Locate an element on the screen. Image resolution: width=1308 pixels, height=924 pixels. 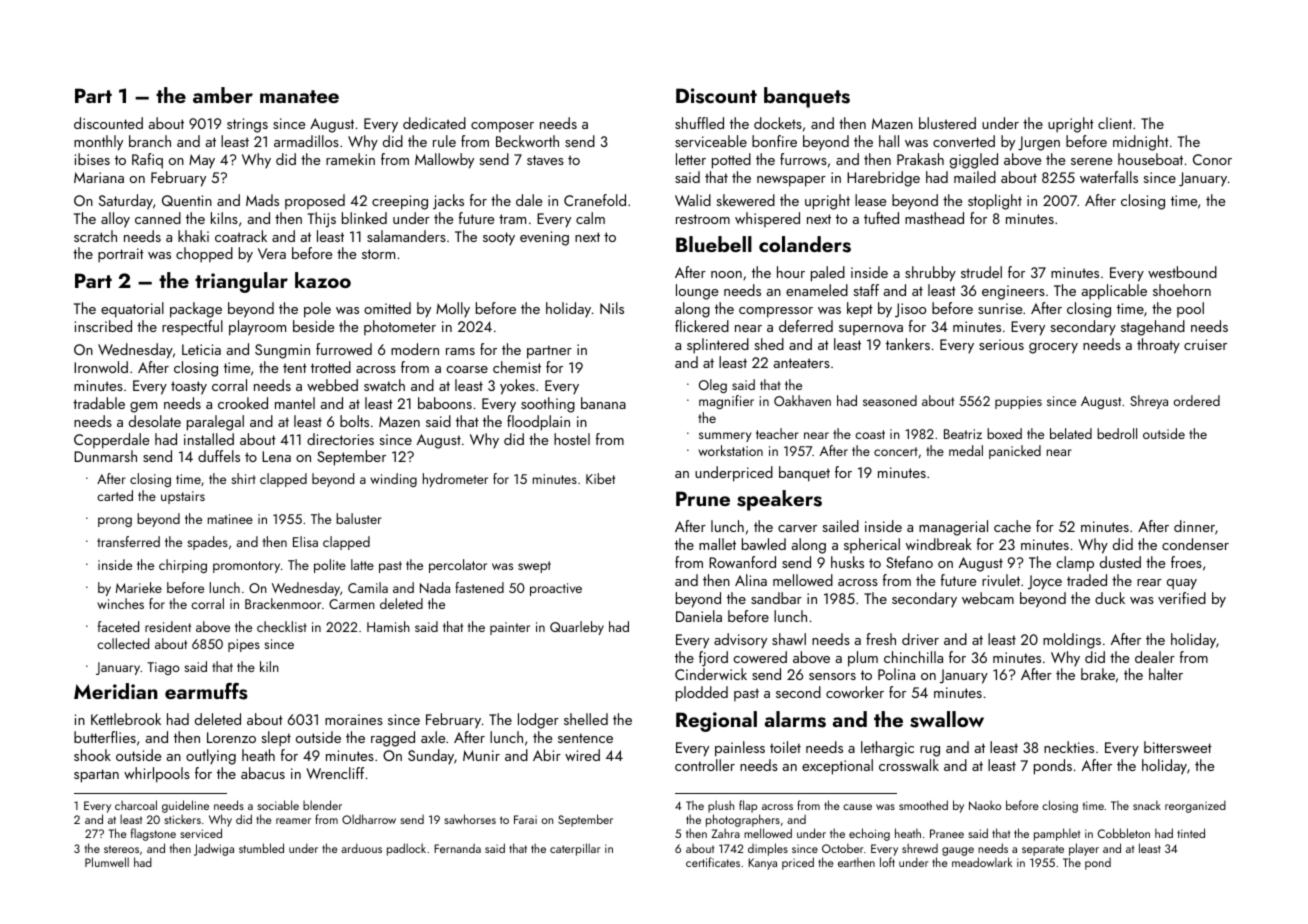
clamp is located at coordinates (1075, 564).
